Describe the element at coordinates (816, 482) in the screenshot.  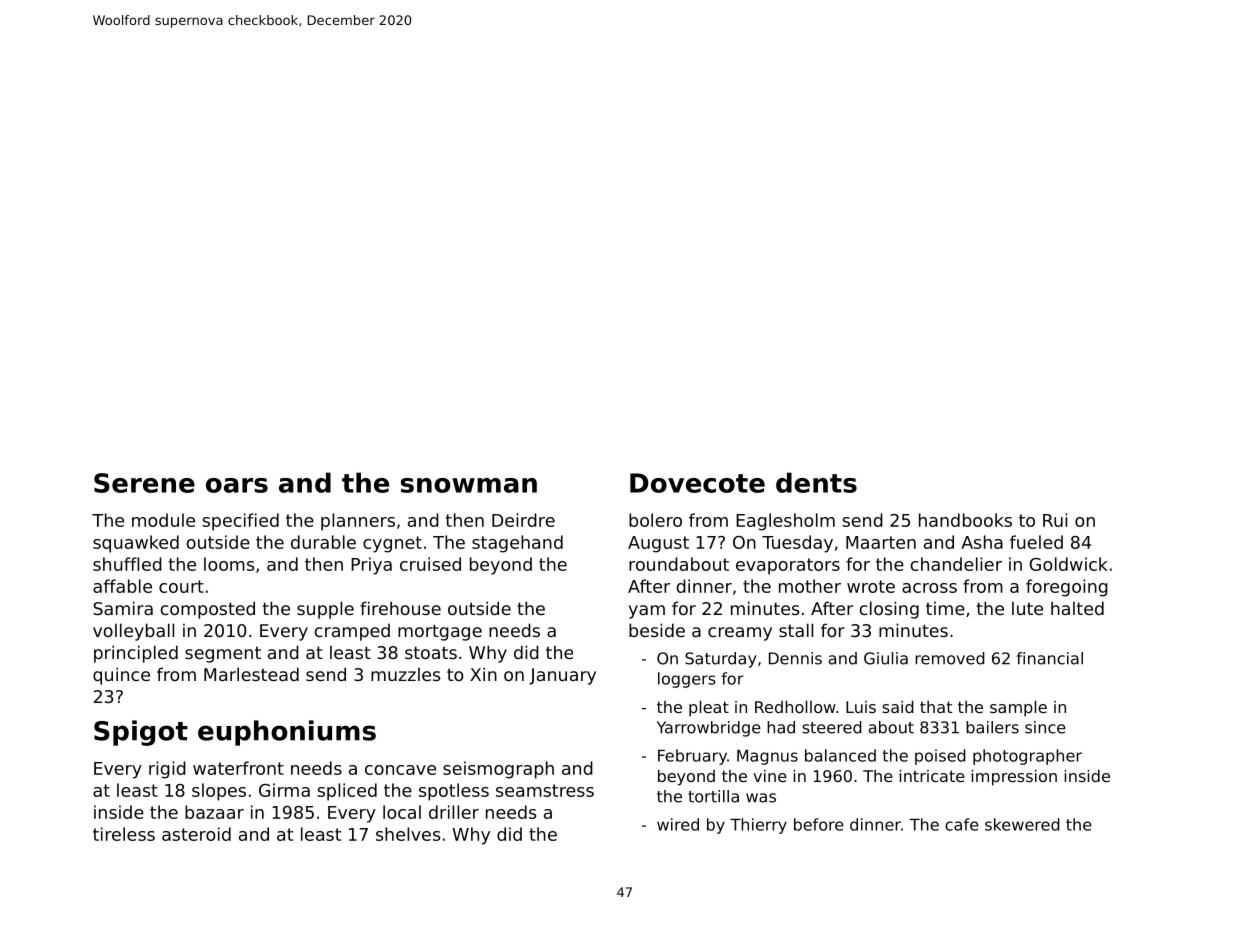
I see `dents` at that location.
